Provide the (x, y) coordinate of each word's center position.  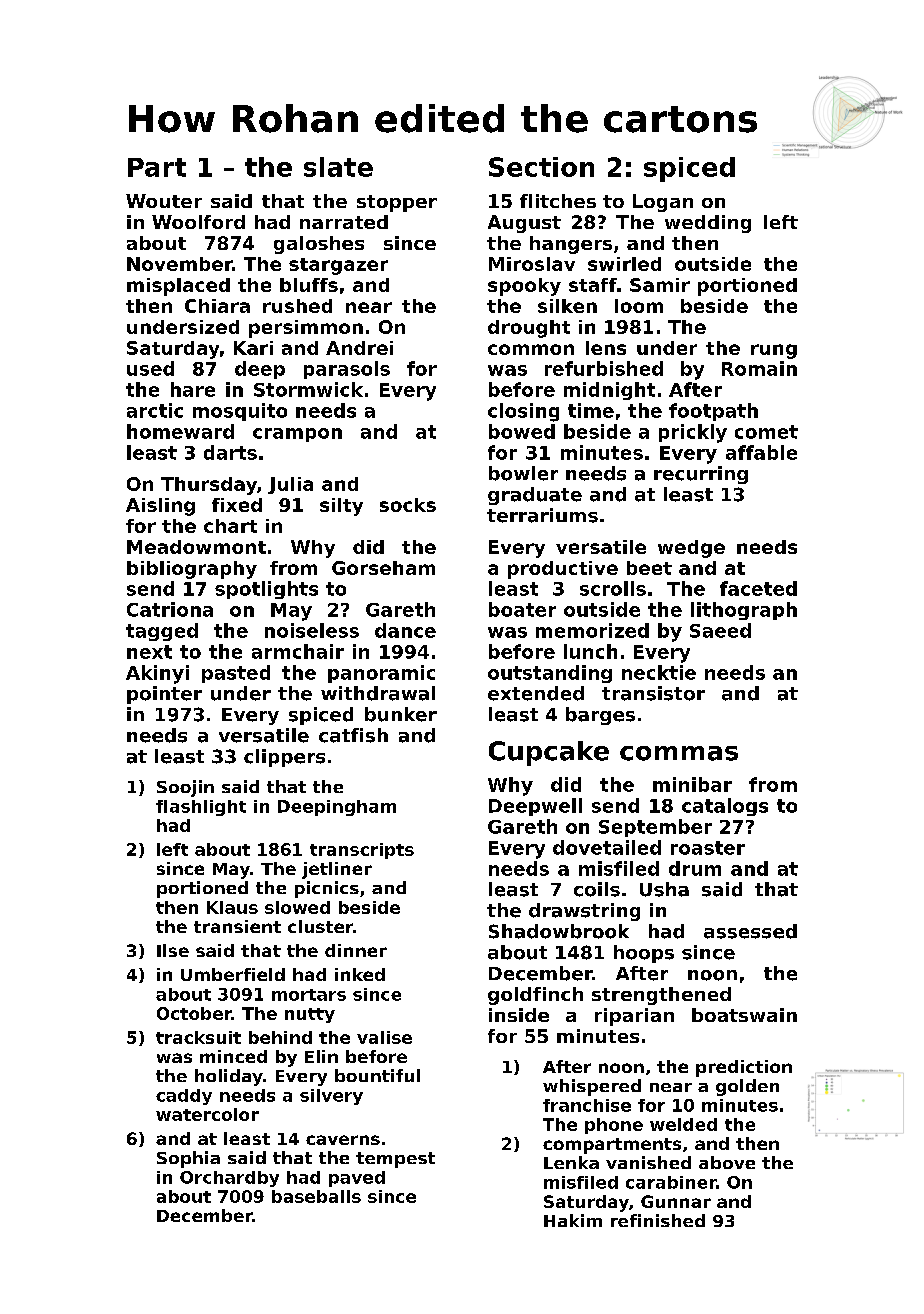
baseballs (316, 1196)
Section (541, 167)
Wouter (164, 201)
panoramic (381, 674)
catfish (353, 735)
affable (761, 452)
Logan (663, 203)
